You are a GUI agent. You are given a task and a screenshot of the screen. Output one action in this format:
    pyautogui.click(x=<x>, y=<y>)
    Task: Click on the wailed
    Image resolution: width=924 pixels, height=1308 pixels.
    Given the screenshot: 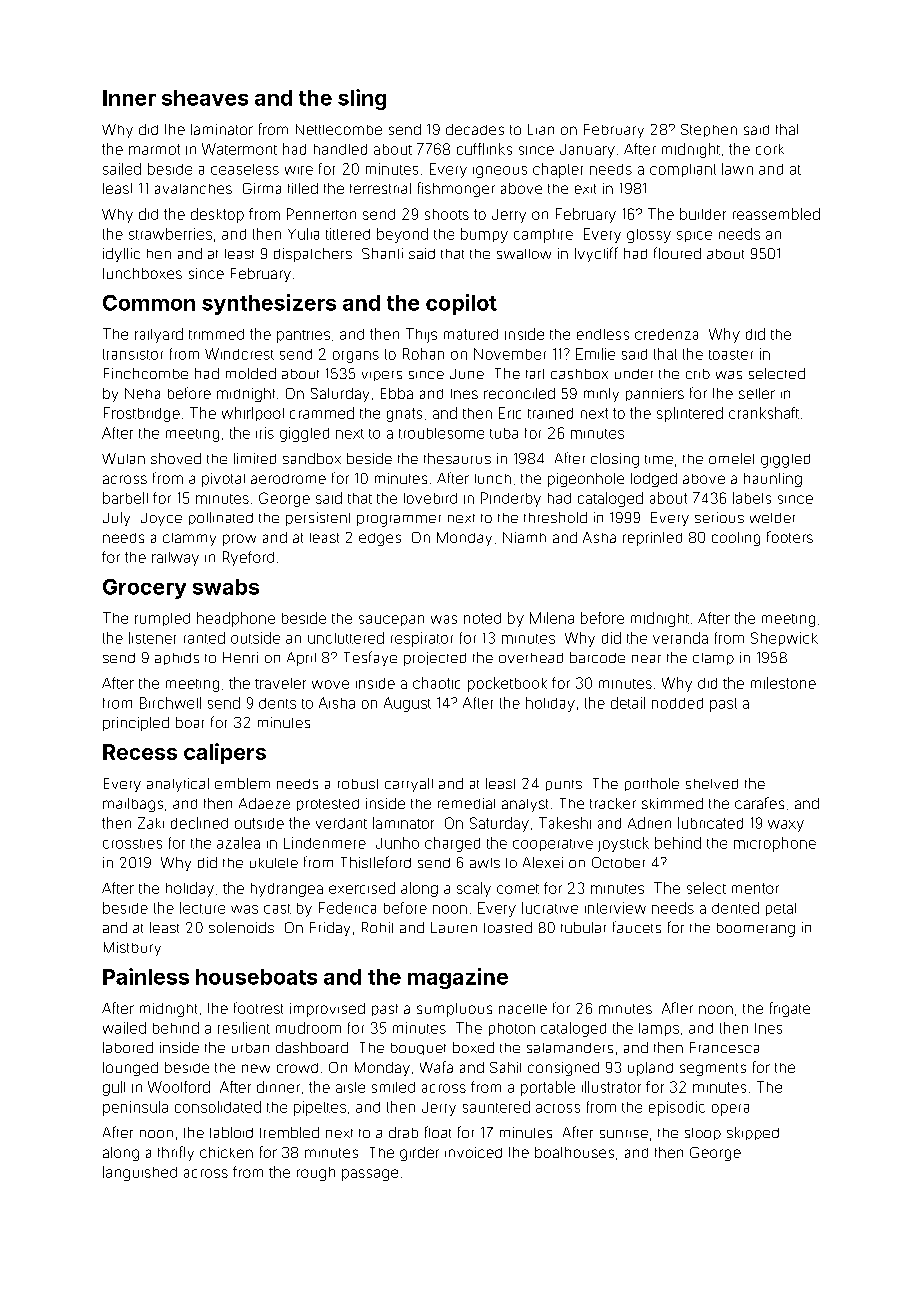 What is the action you would take?
    pyautogui.click(x=124, y=1028)
